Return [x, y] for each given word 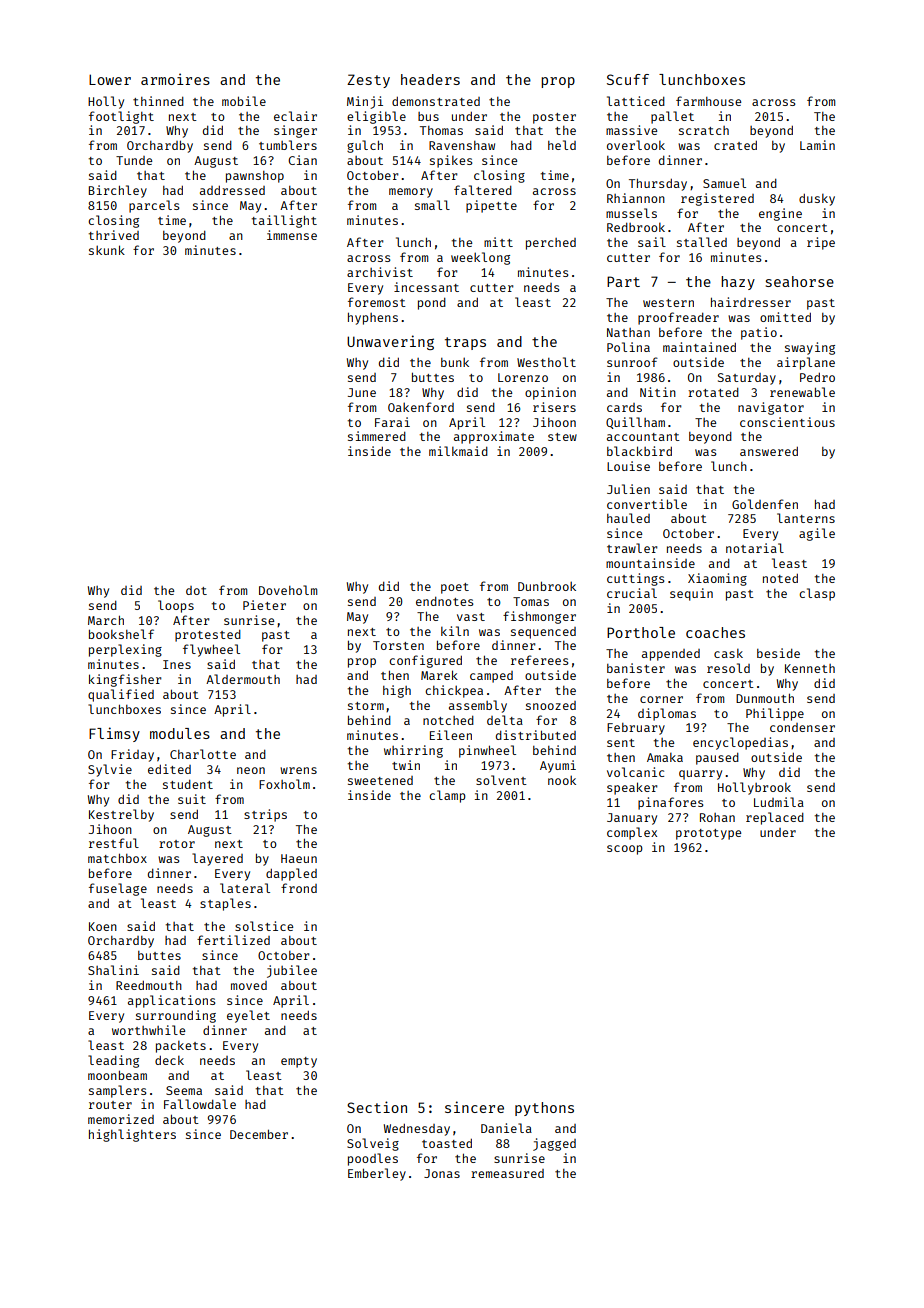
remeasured [507, 1173]
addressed [232, 190]
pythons [544, 1109]
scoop [625, 850]
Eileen [451, 735]
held [562, 145]
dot [196, 590]
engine [780, 214]
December [259, 1134]
